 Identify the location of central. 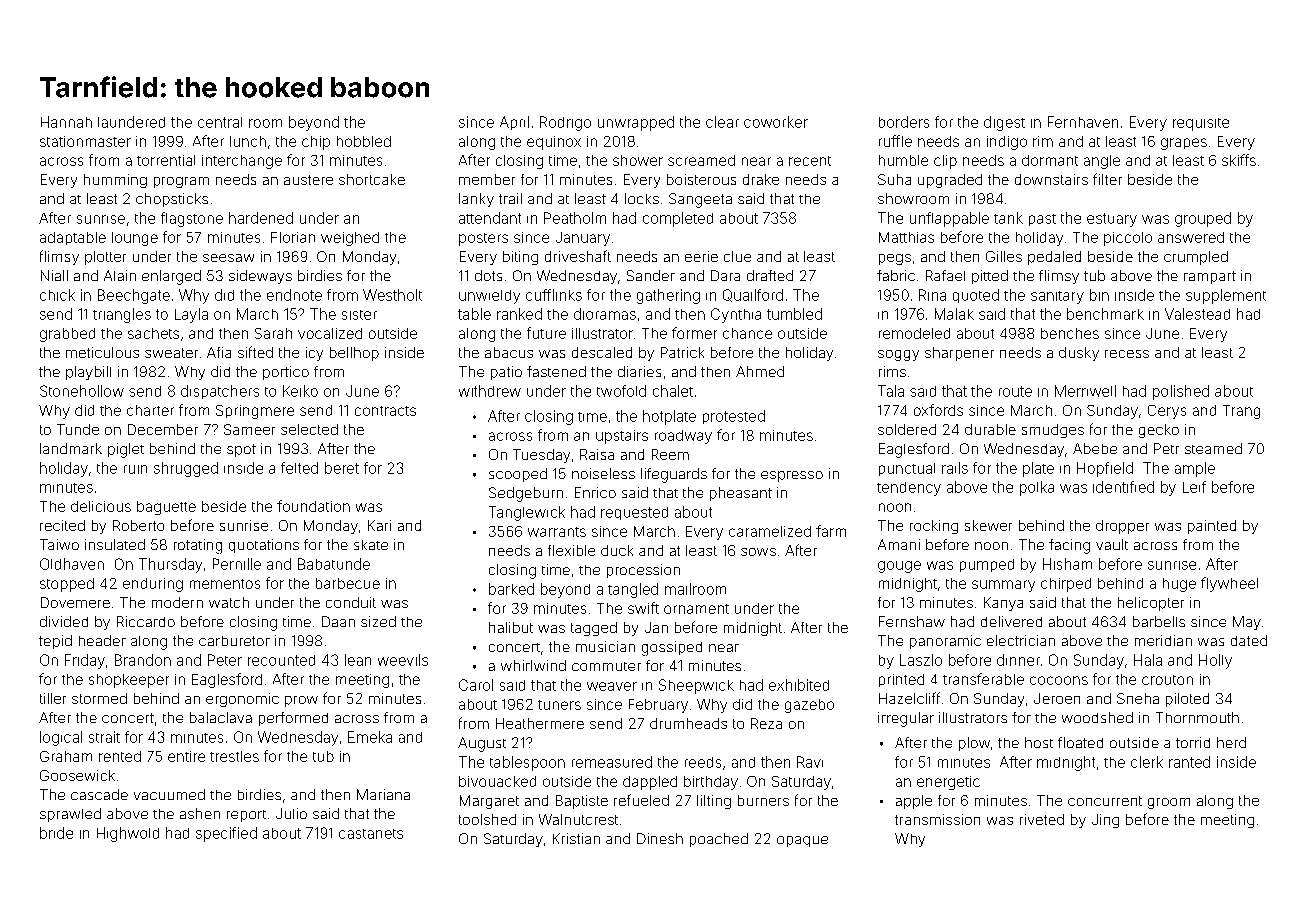
(220, 122).
